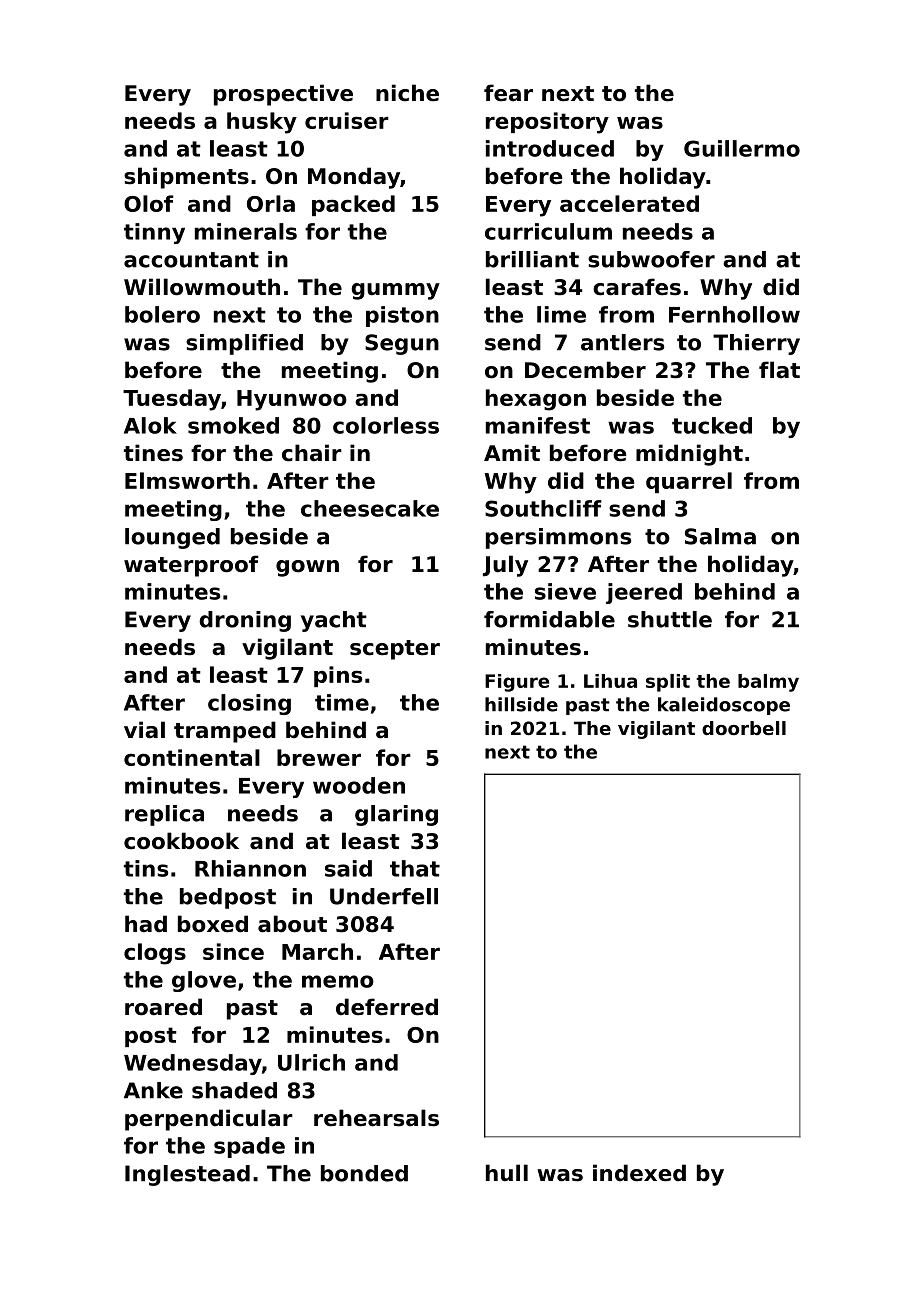  I want to click on formidable, so click(549, 619).
